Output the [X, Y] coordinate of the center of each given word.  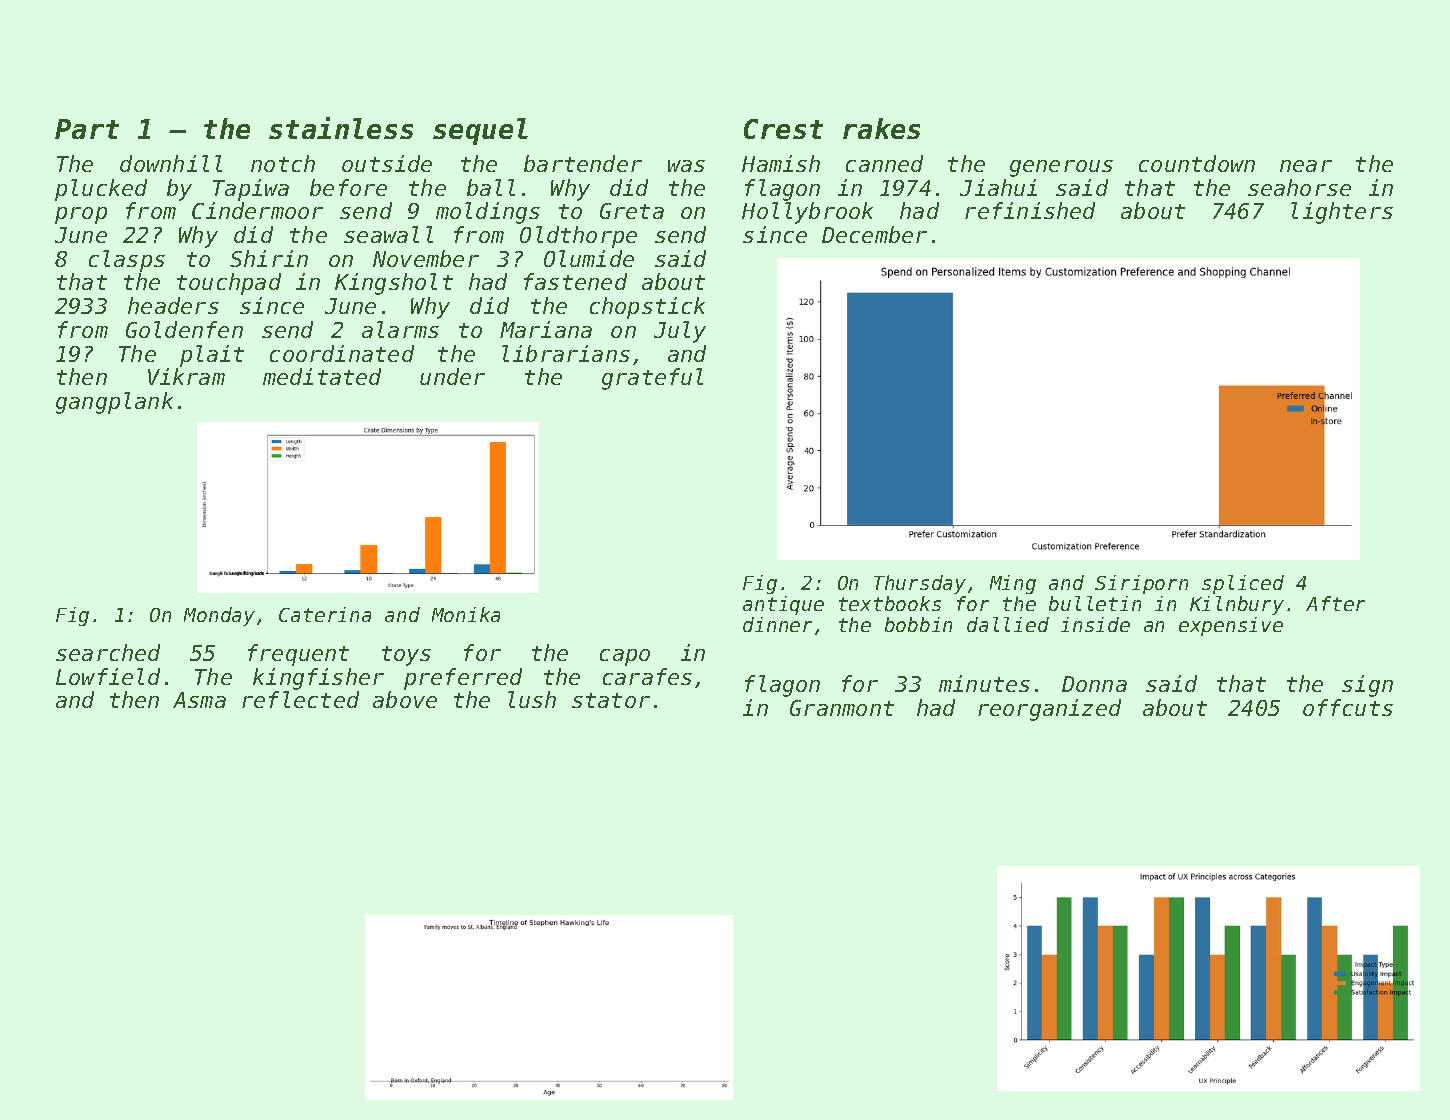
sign [1367, 686]
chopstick [647, 308]
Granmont [842, 708]
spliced [1243, 584]
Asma [199, 700]
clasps [127, 261]
